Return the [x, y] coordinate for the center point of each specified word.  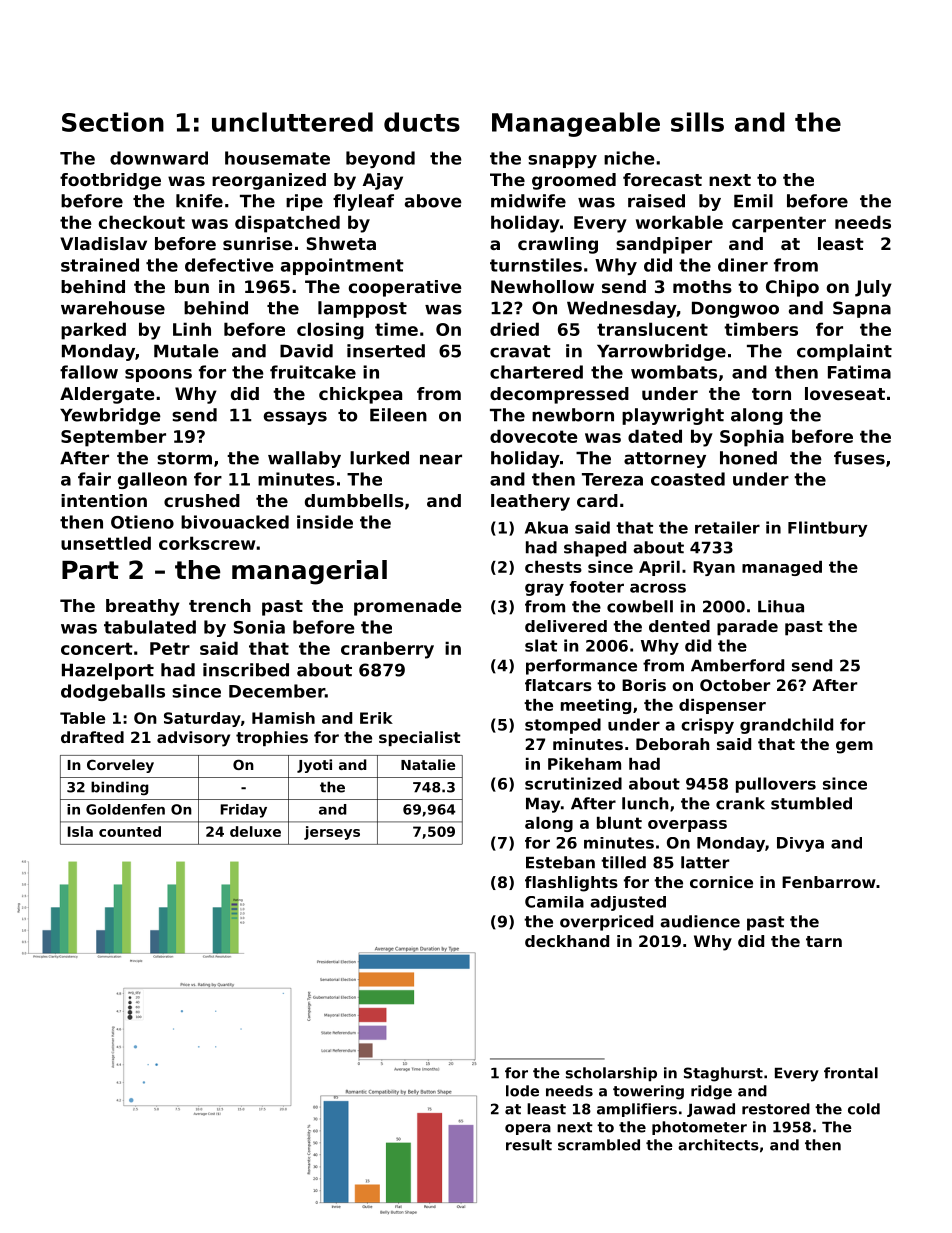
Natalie [428, 764]
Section [113, 122]
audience [700, 921]
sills [697, 122]
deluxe [255, 831]
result [529, 1145]
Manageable [576, 124]
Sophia [752, 438]
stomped [563, 726]
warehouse [113, 308]
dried [514, 329]
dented [679, 626]
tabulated [150, 627]
